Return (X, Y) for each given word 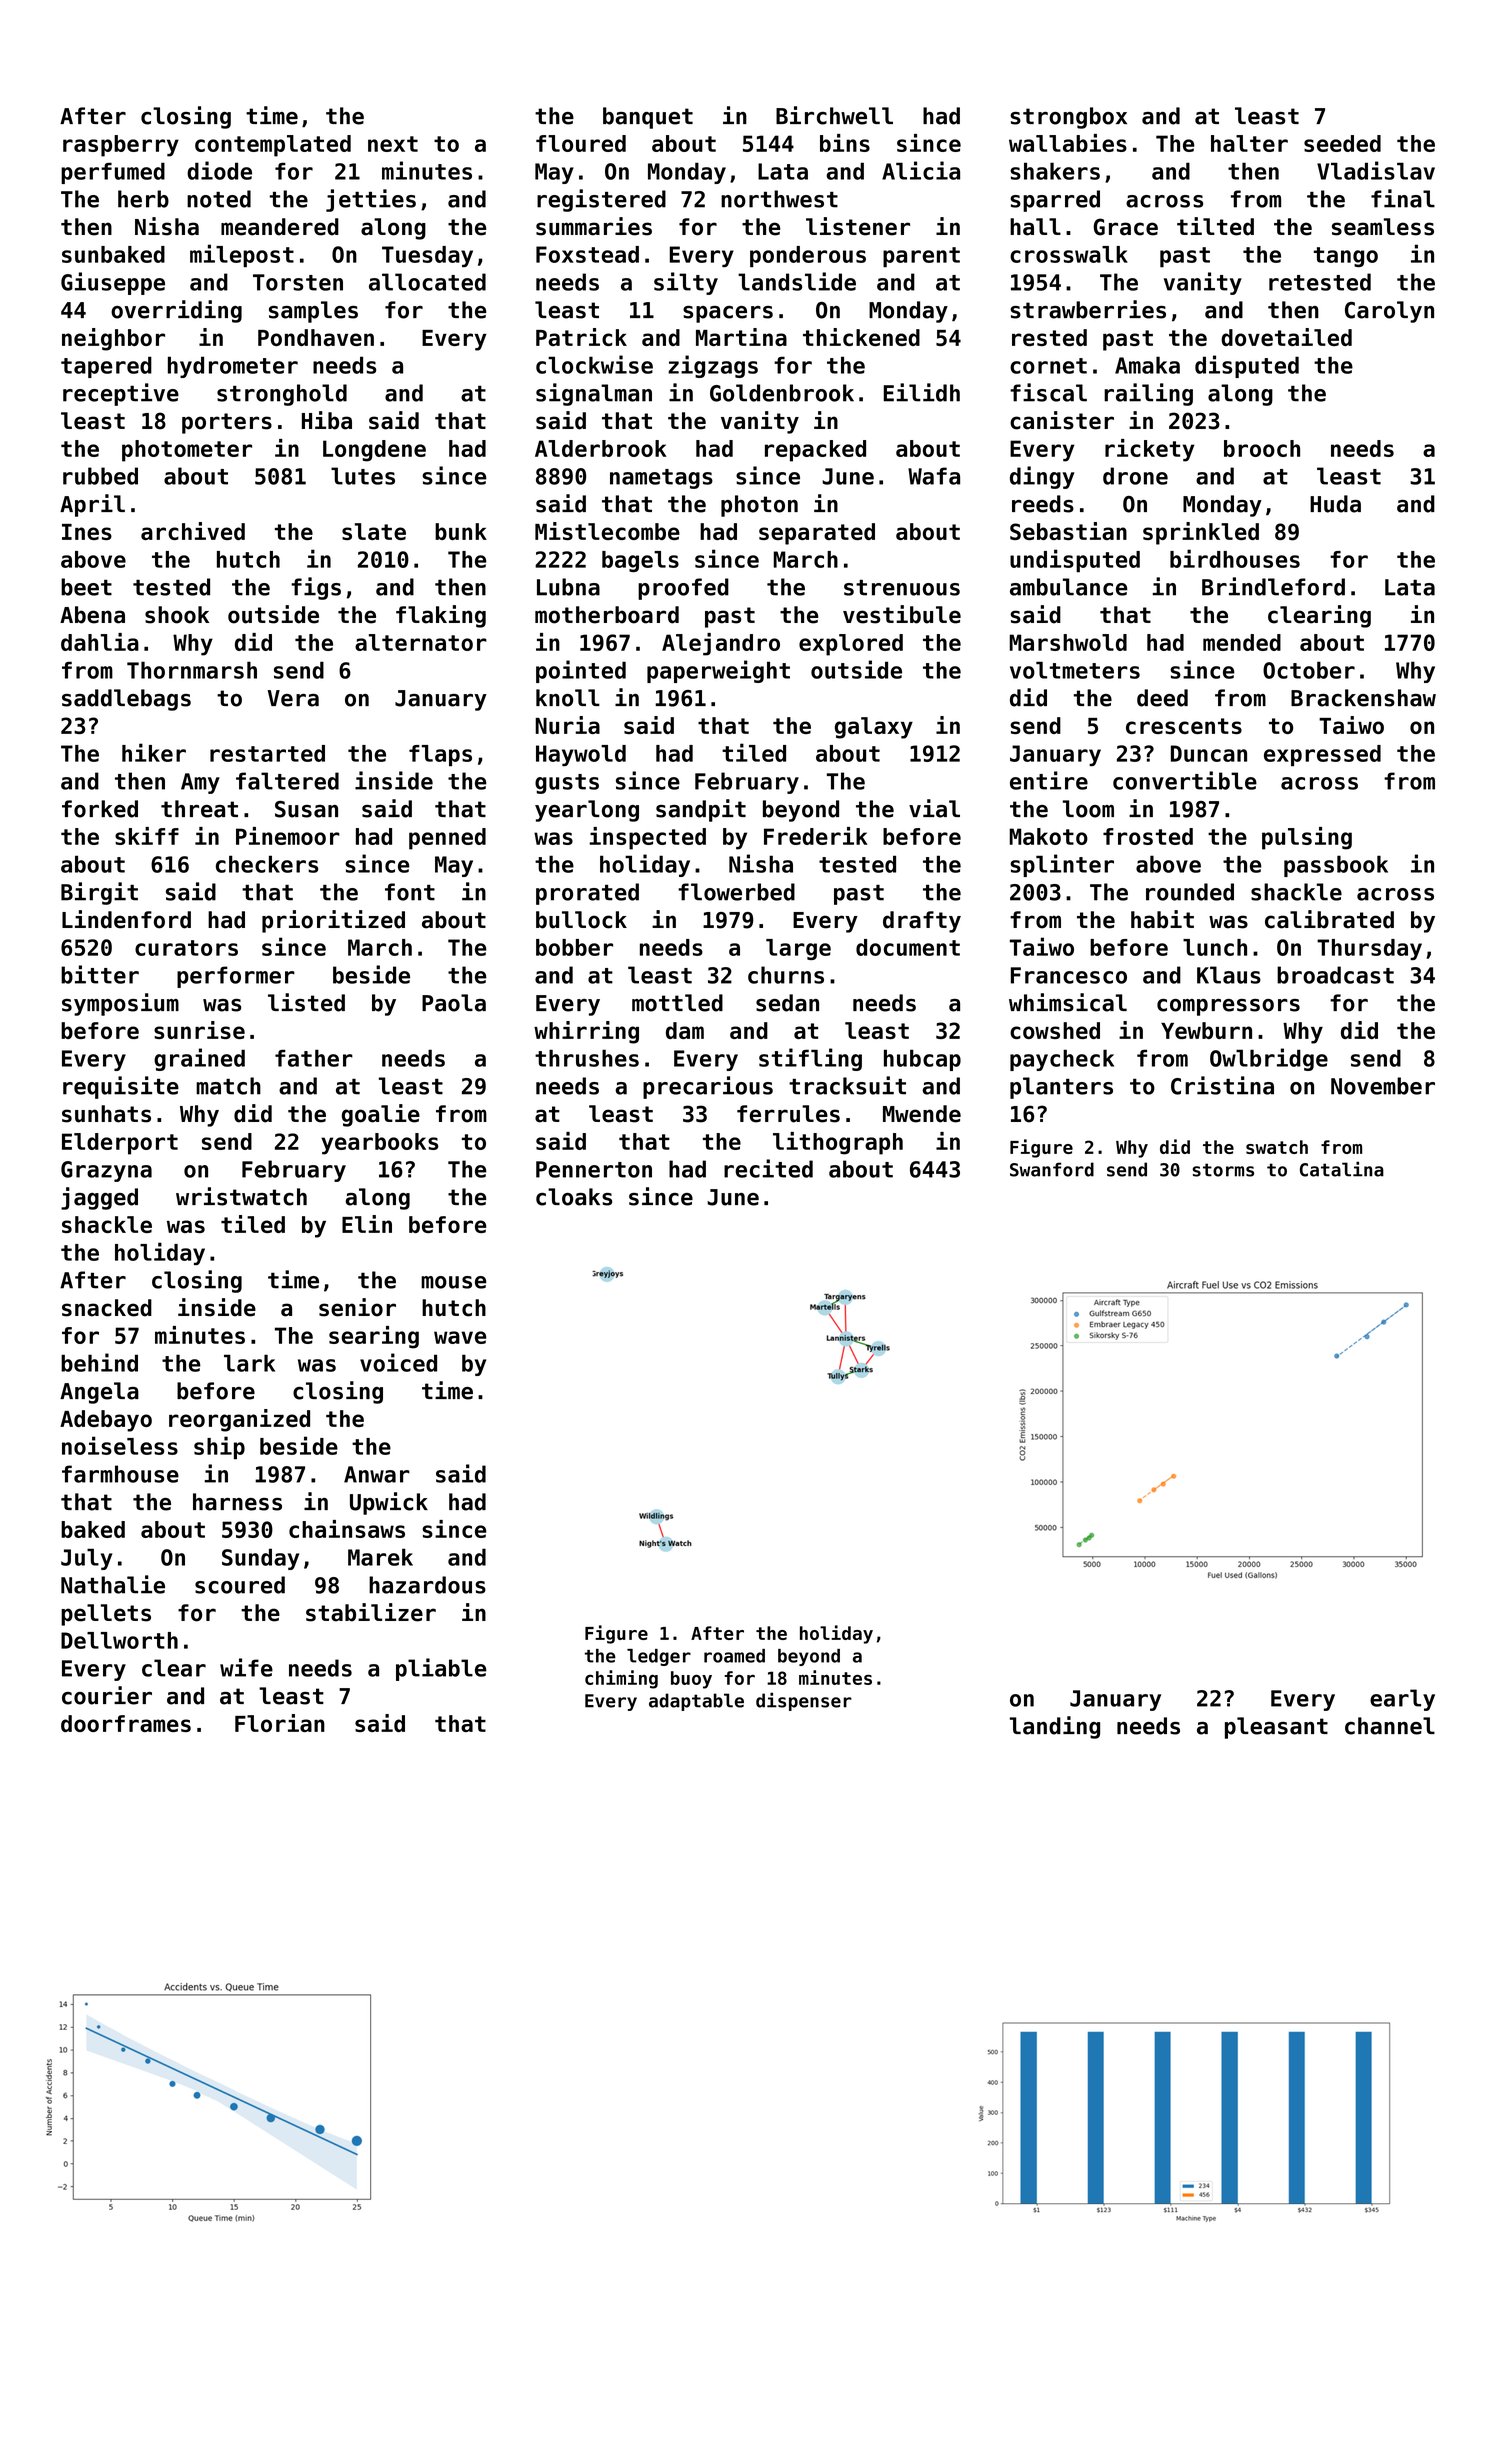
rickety (1150, 450)
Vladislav (1376, 170)
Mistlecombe (607, 531)
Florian (280, 1723)
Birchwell (834, 115)
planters (1061, 1088)
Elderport (120, 1144)
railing (1148, 394)
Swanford (1052, 1169)
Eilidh (922, 392)
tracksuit (847, 1085)
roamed (734, 1656)
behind (99, 1362)
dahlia (100, 642)
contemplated (273, 146)
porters (227, 423)
